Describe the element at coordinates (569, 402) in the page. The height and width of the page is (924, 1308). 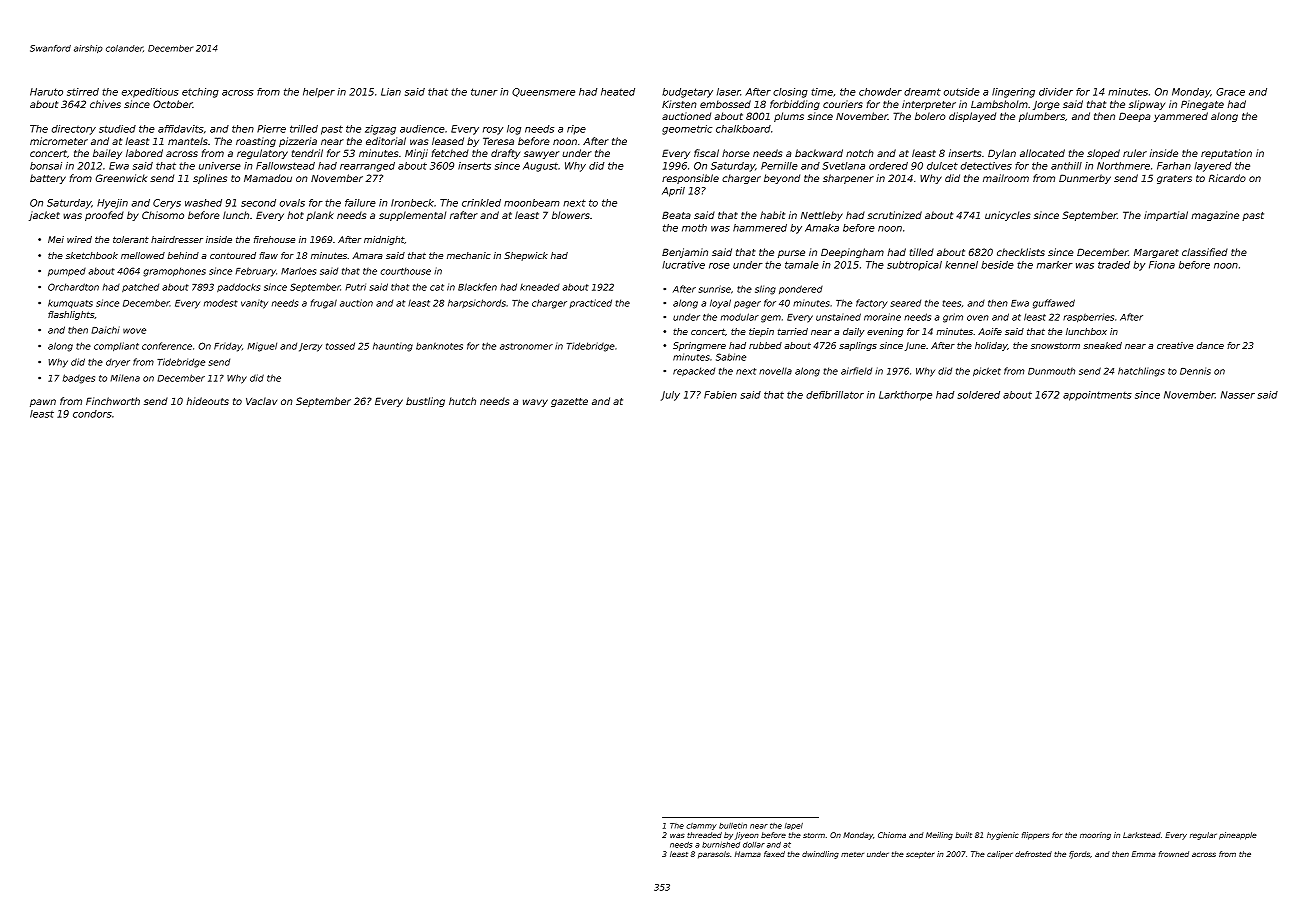
I see `gazette` at that location.
